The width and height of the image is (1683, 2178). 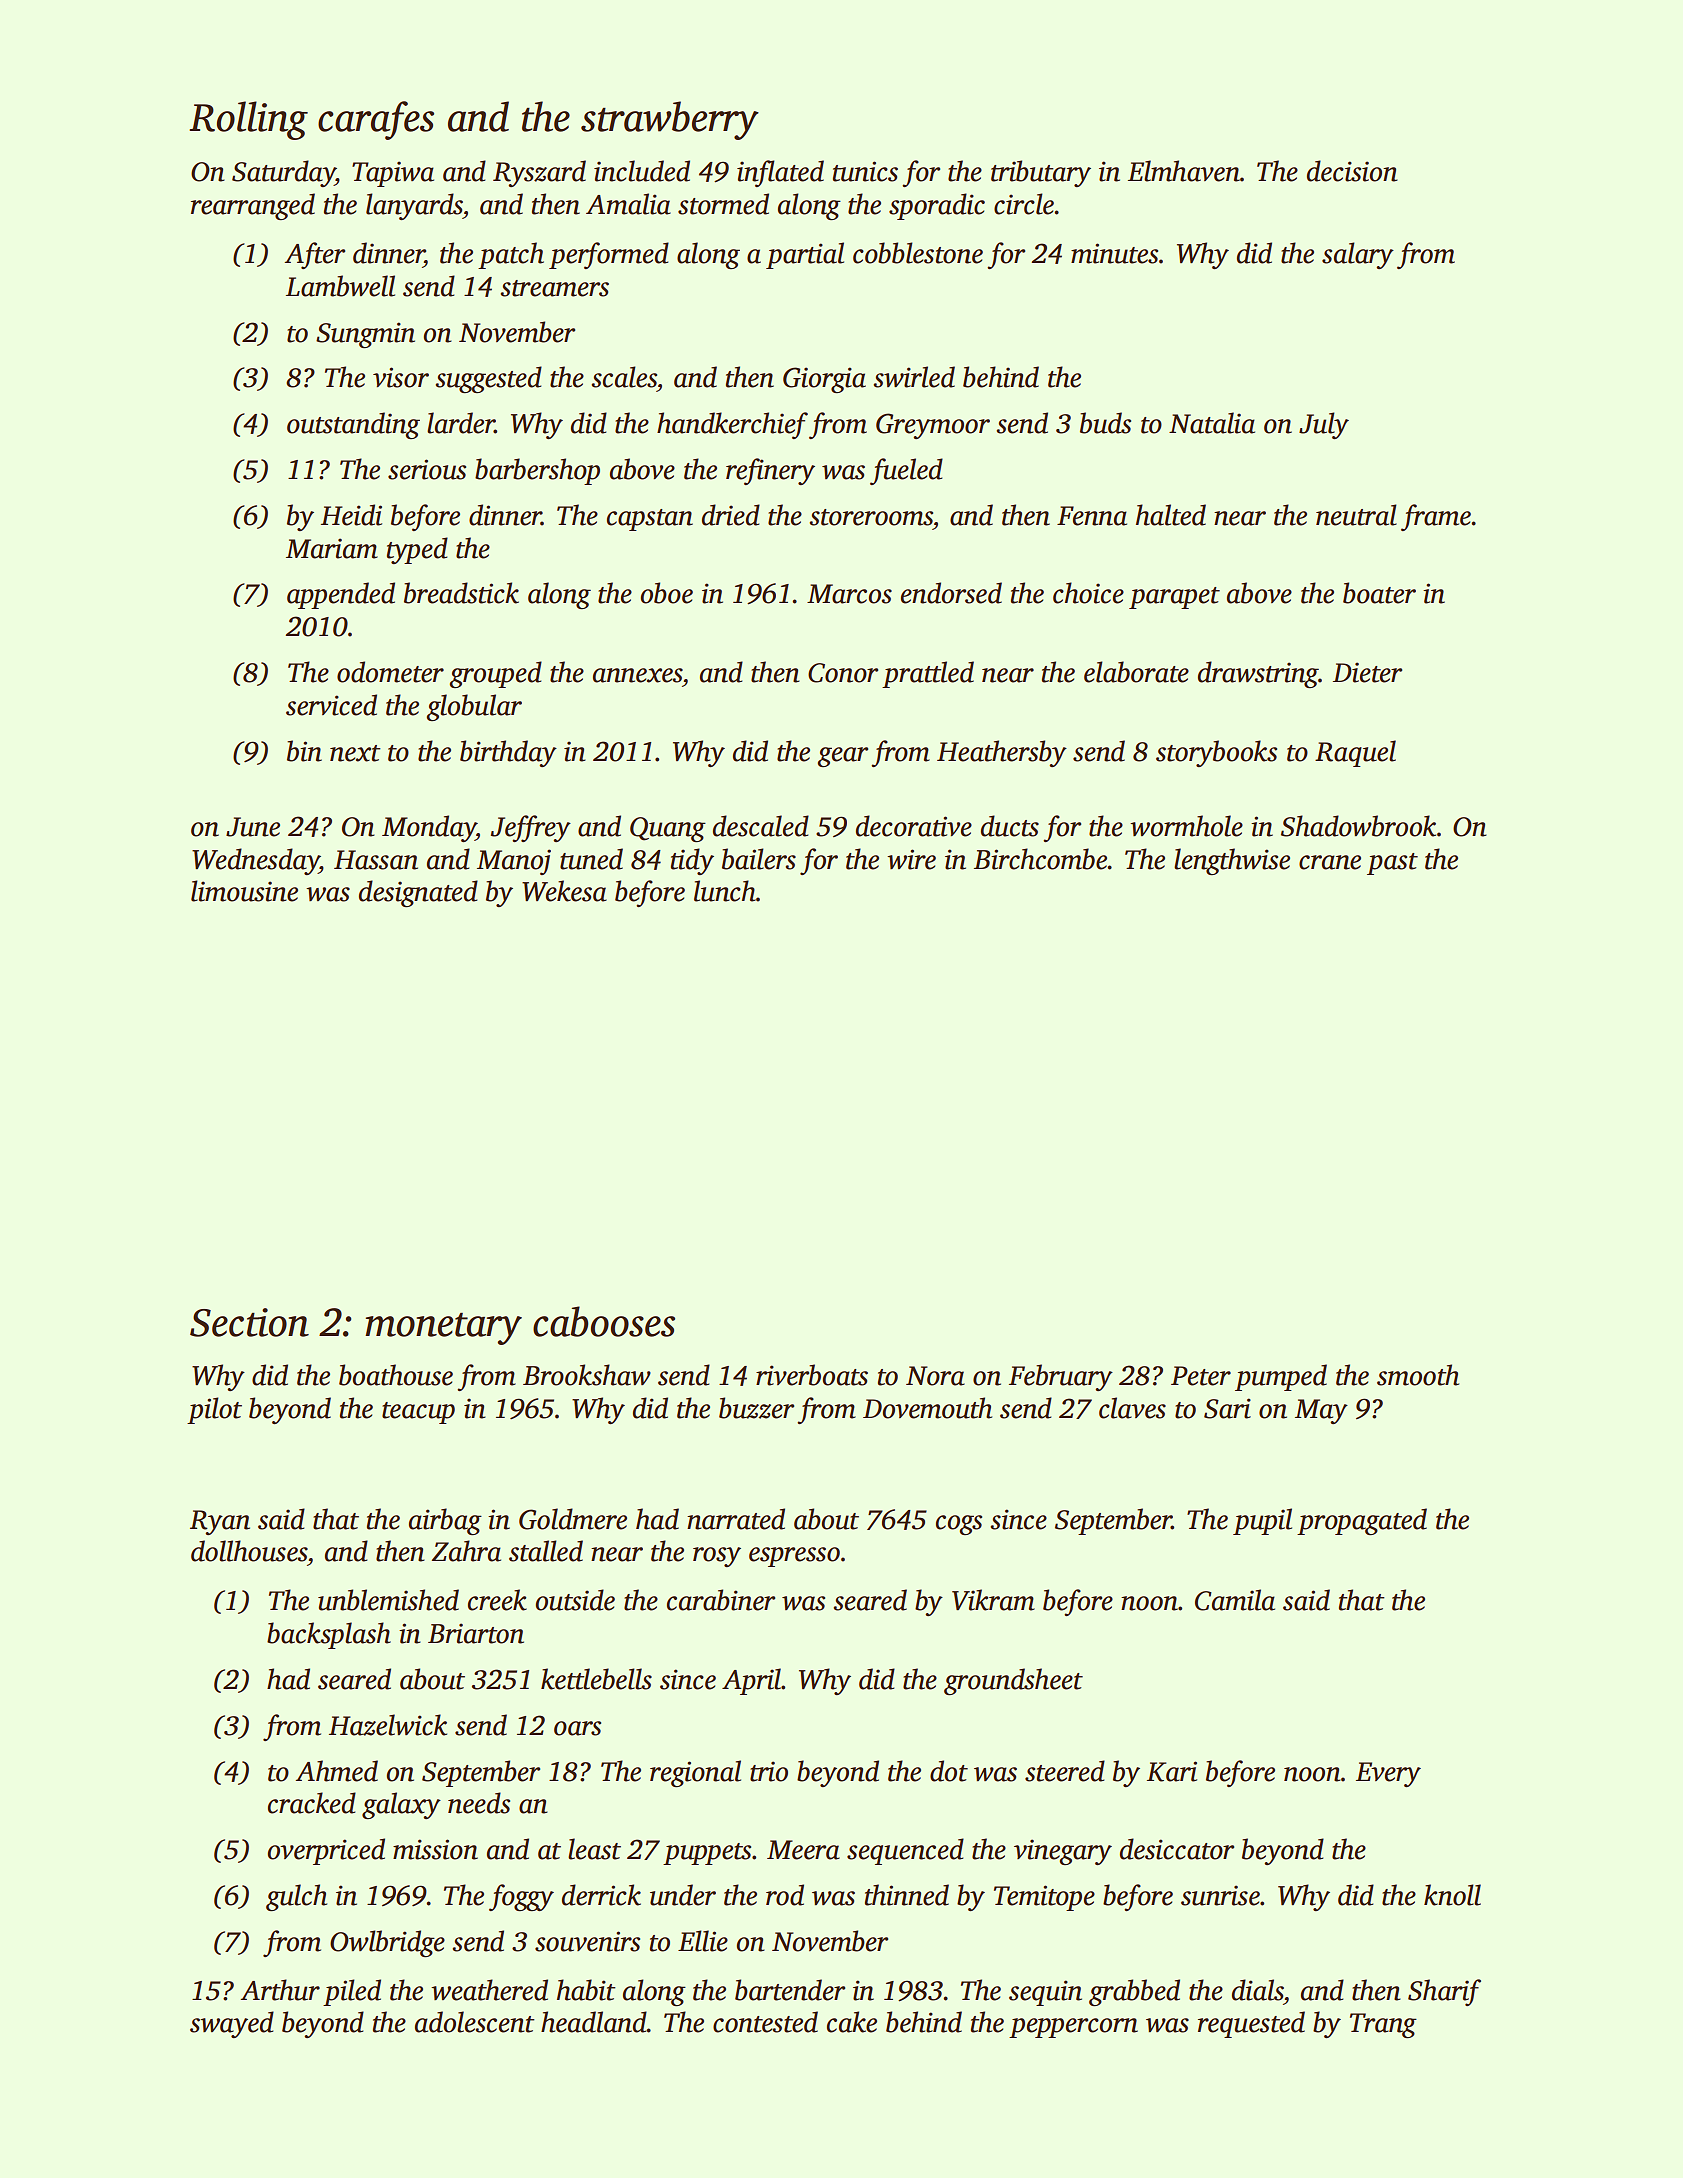 What do you see at coordinates (1281, 1377) in the image?
I see `pumped` at bounding box center [1281, 1377].
